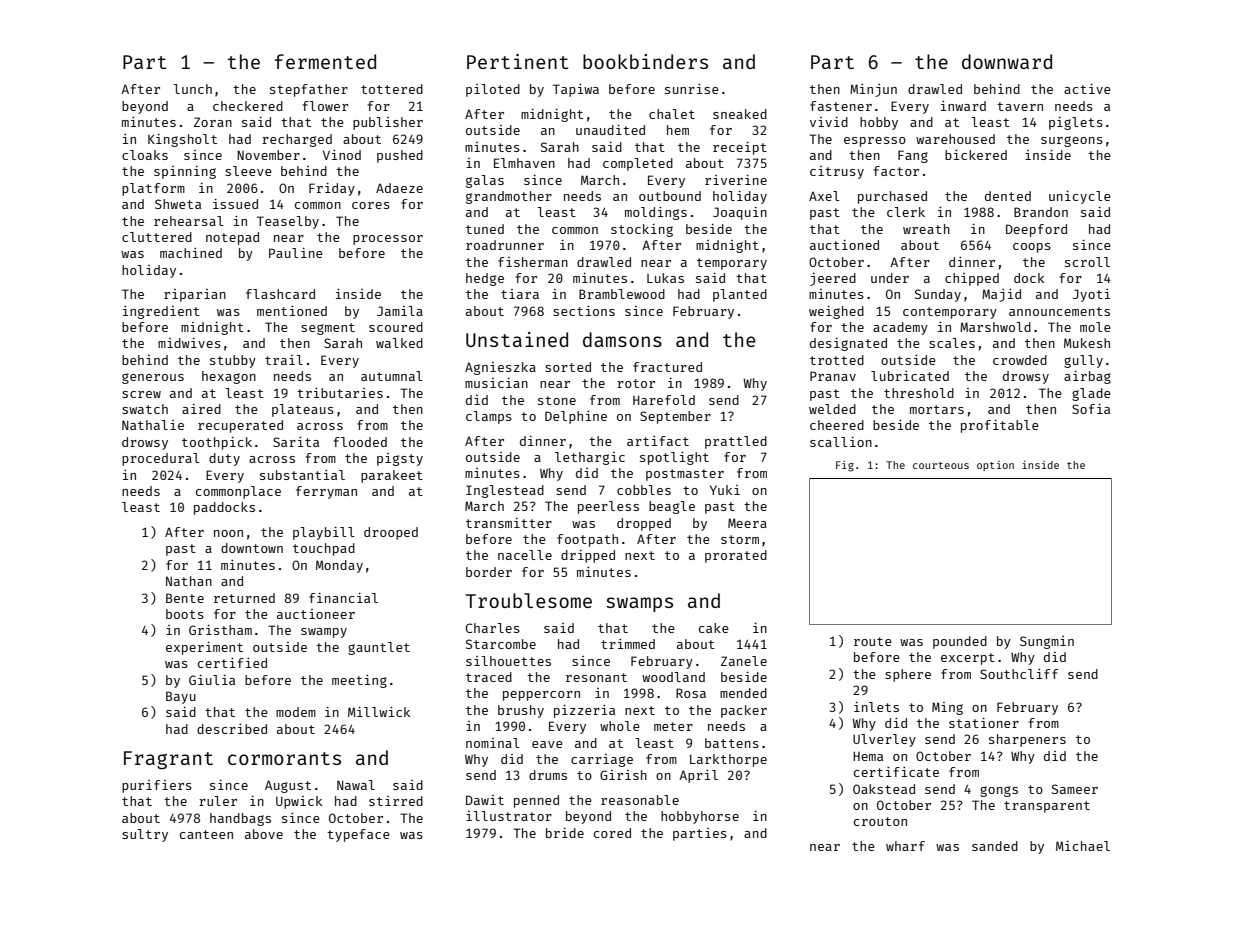 Image resolution: width=1233 pixels, height=952 pixels. Describe the element at coordinates (952, 343) in the screenshot. I see `scales` at that location.
